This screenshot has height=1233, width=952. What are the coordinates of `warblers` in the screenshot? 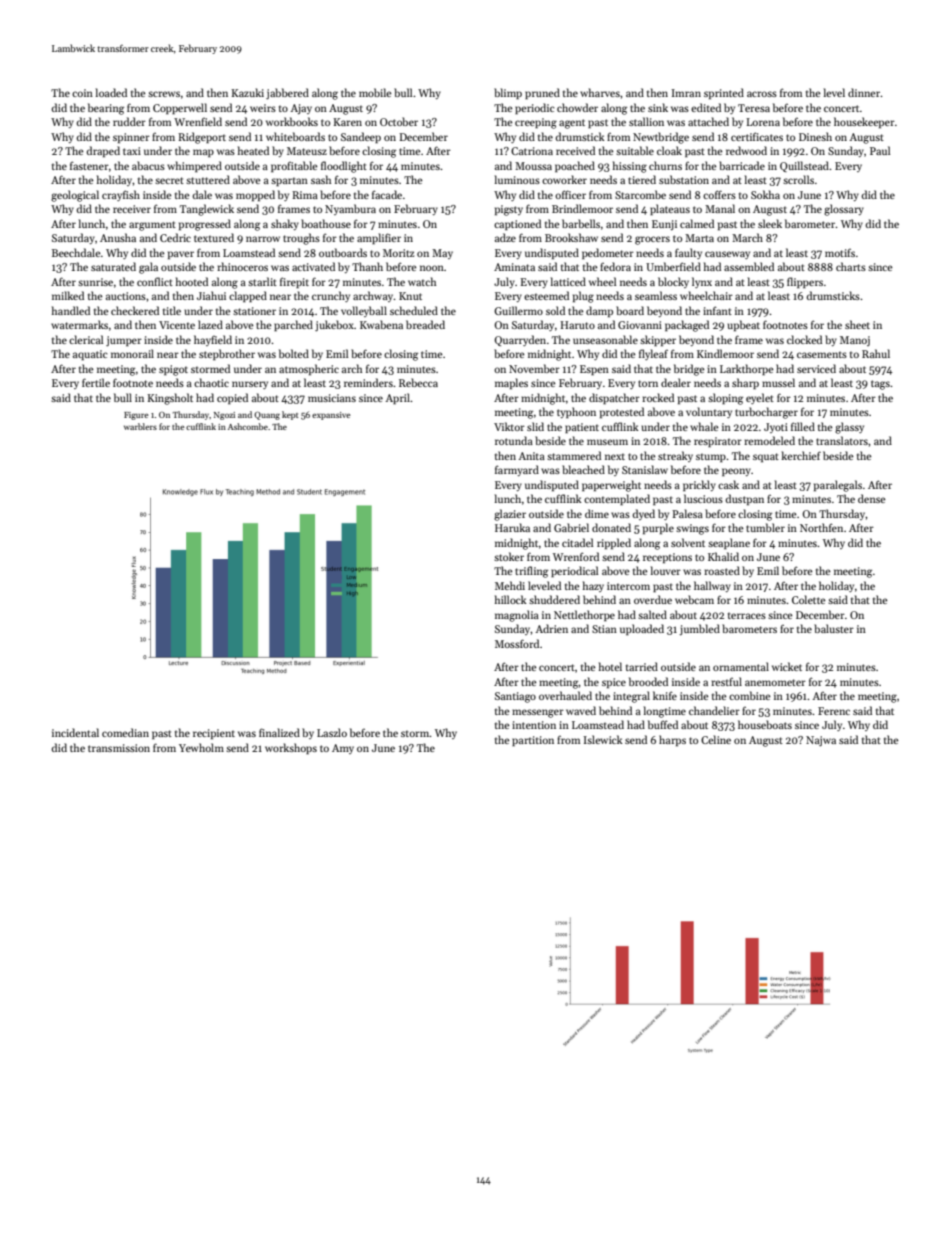 It's located at (140, 426).
